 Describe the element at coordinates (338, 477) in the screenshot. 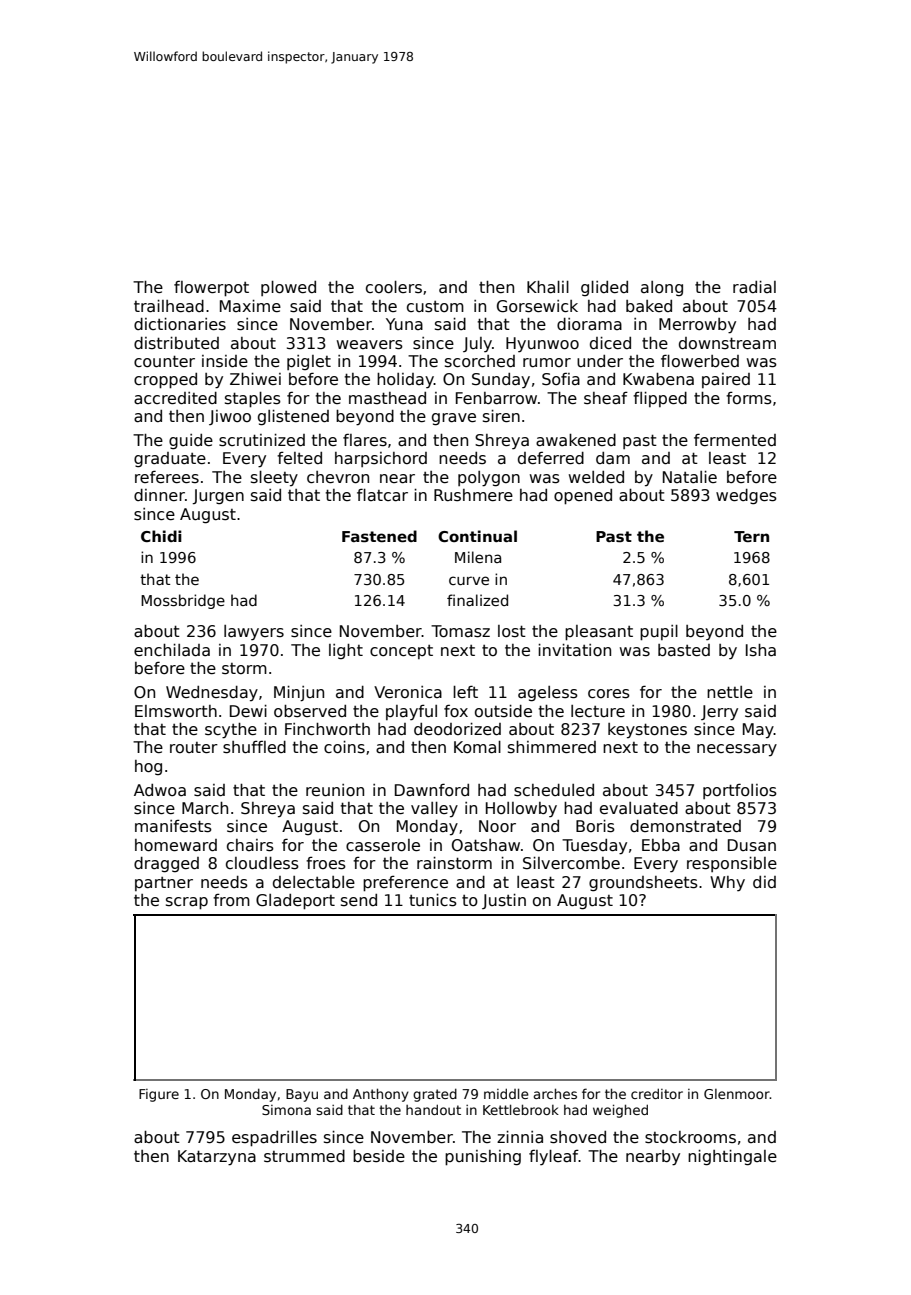

I see `chevron` at that location.
